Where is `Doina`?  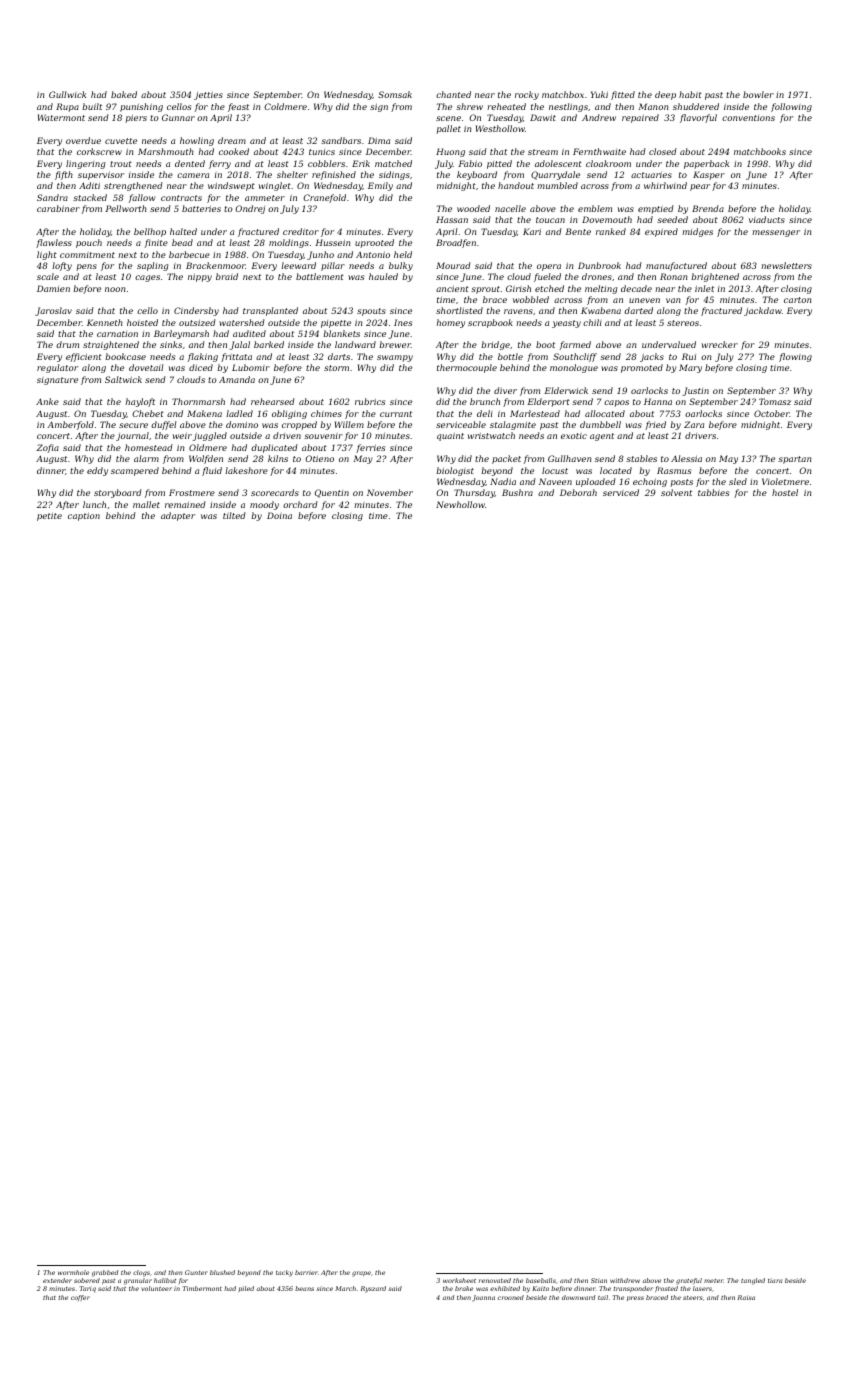
Doina is located at coordinates (279, 515).
